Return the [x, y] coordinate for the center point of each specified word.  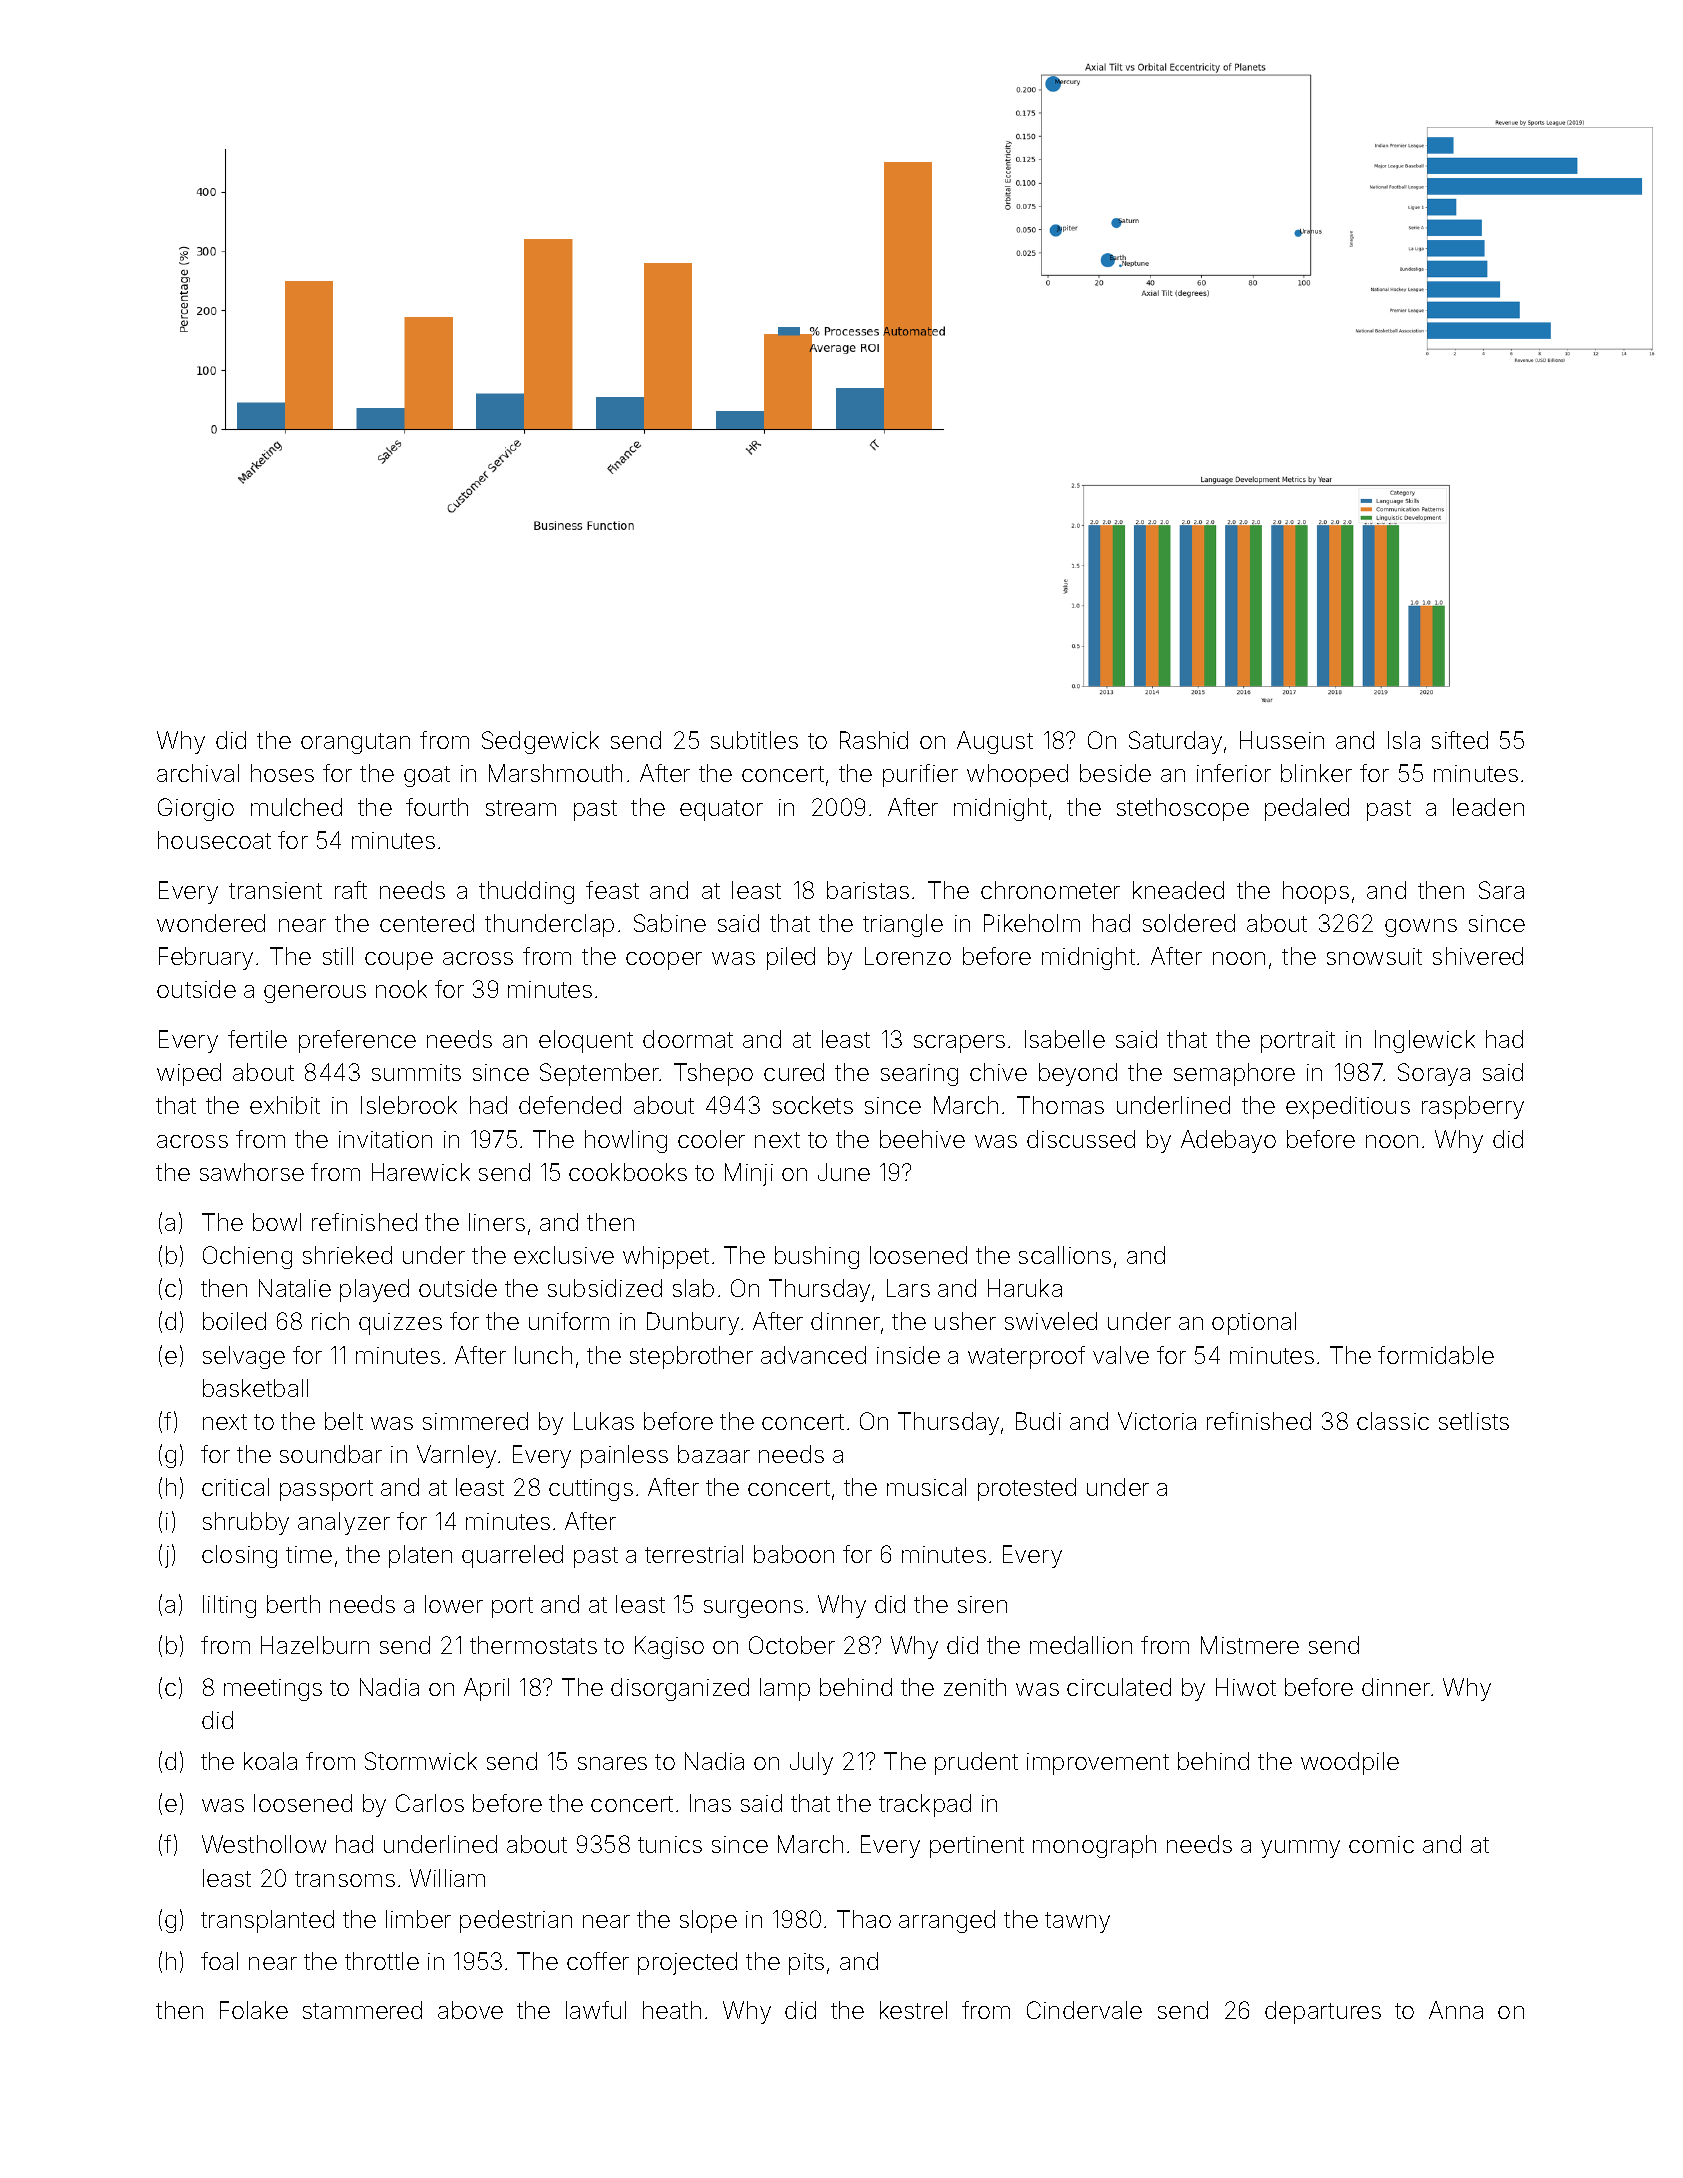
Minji [749, 1174]
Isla [1404, 740]
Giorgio [196, 809]
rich [330, 1321]
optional [1254, 1323]
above [470, 2010]
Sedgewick [540, 742]
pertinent [977, 1847]
